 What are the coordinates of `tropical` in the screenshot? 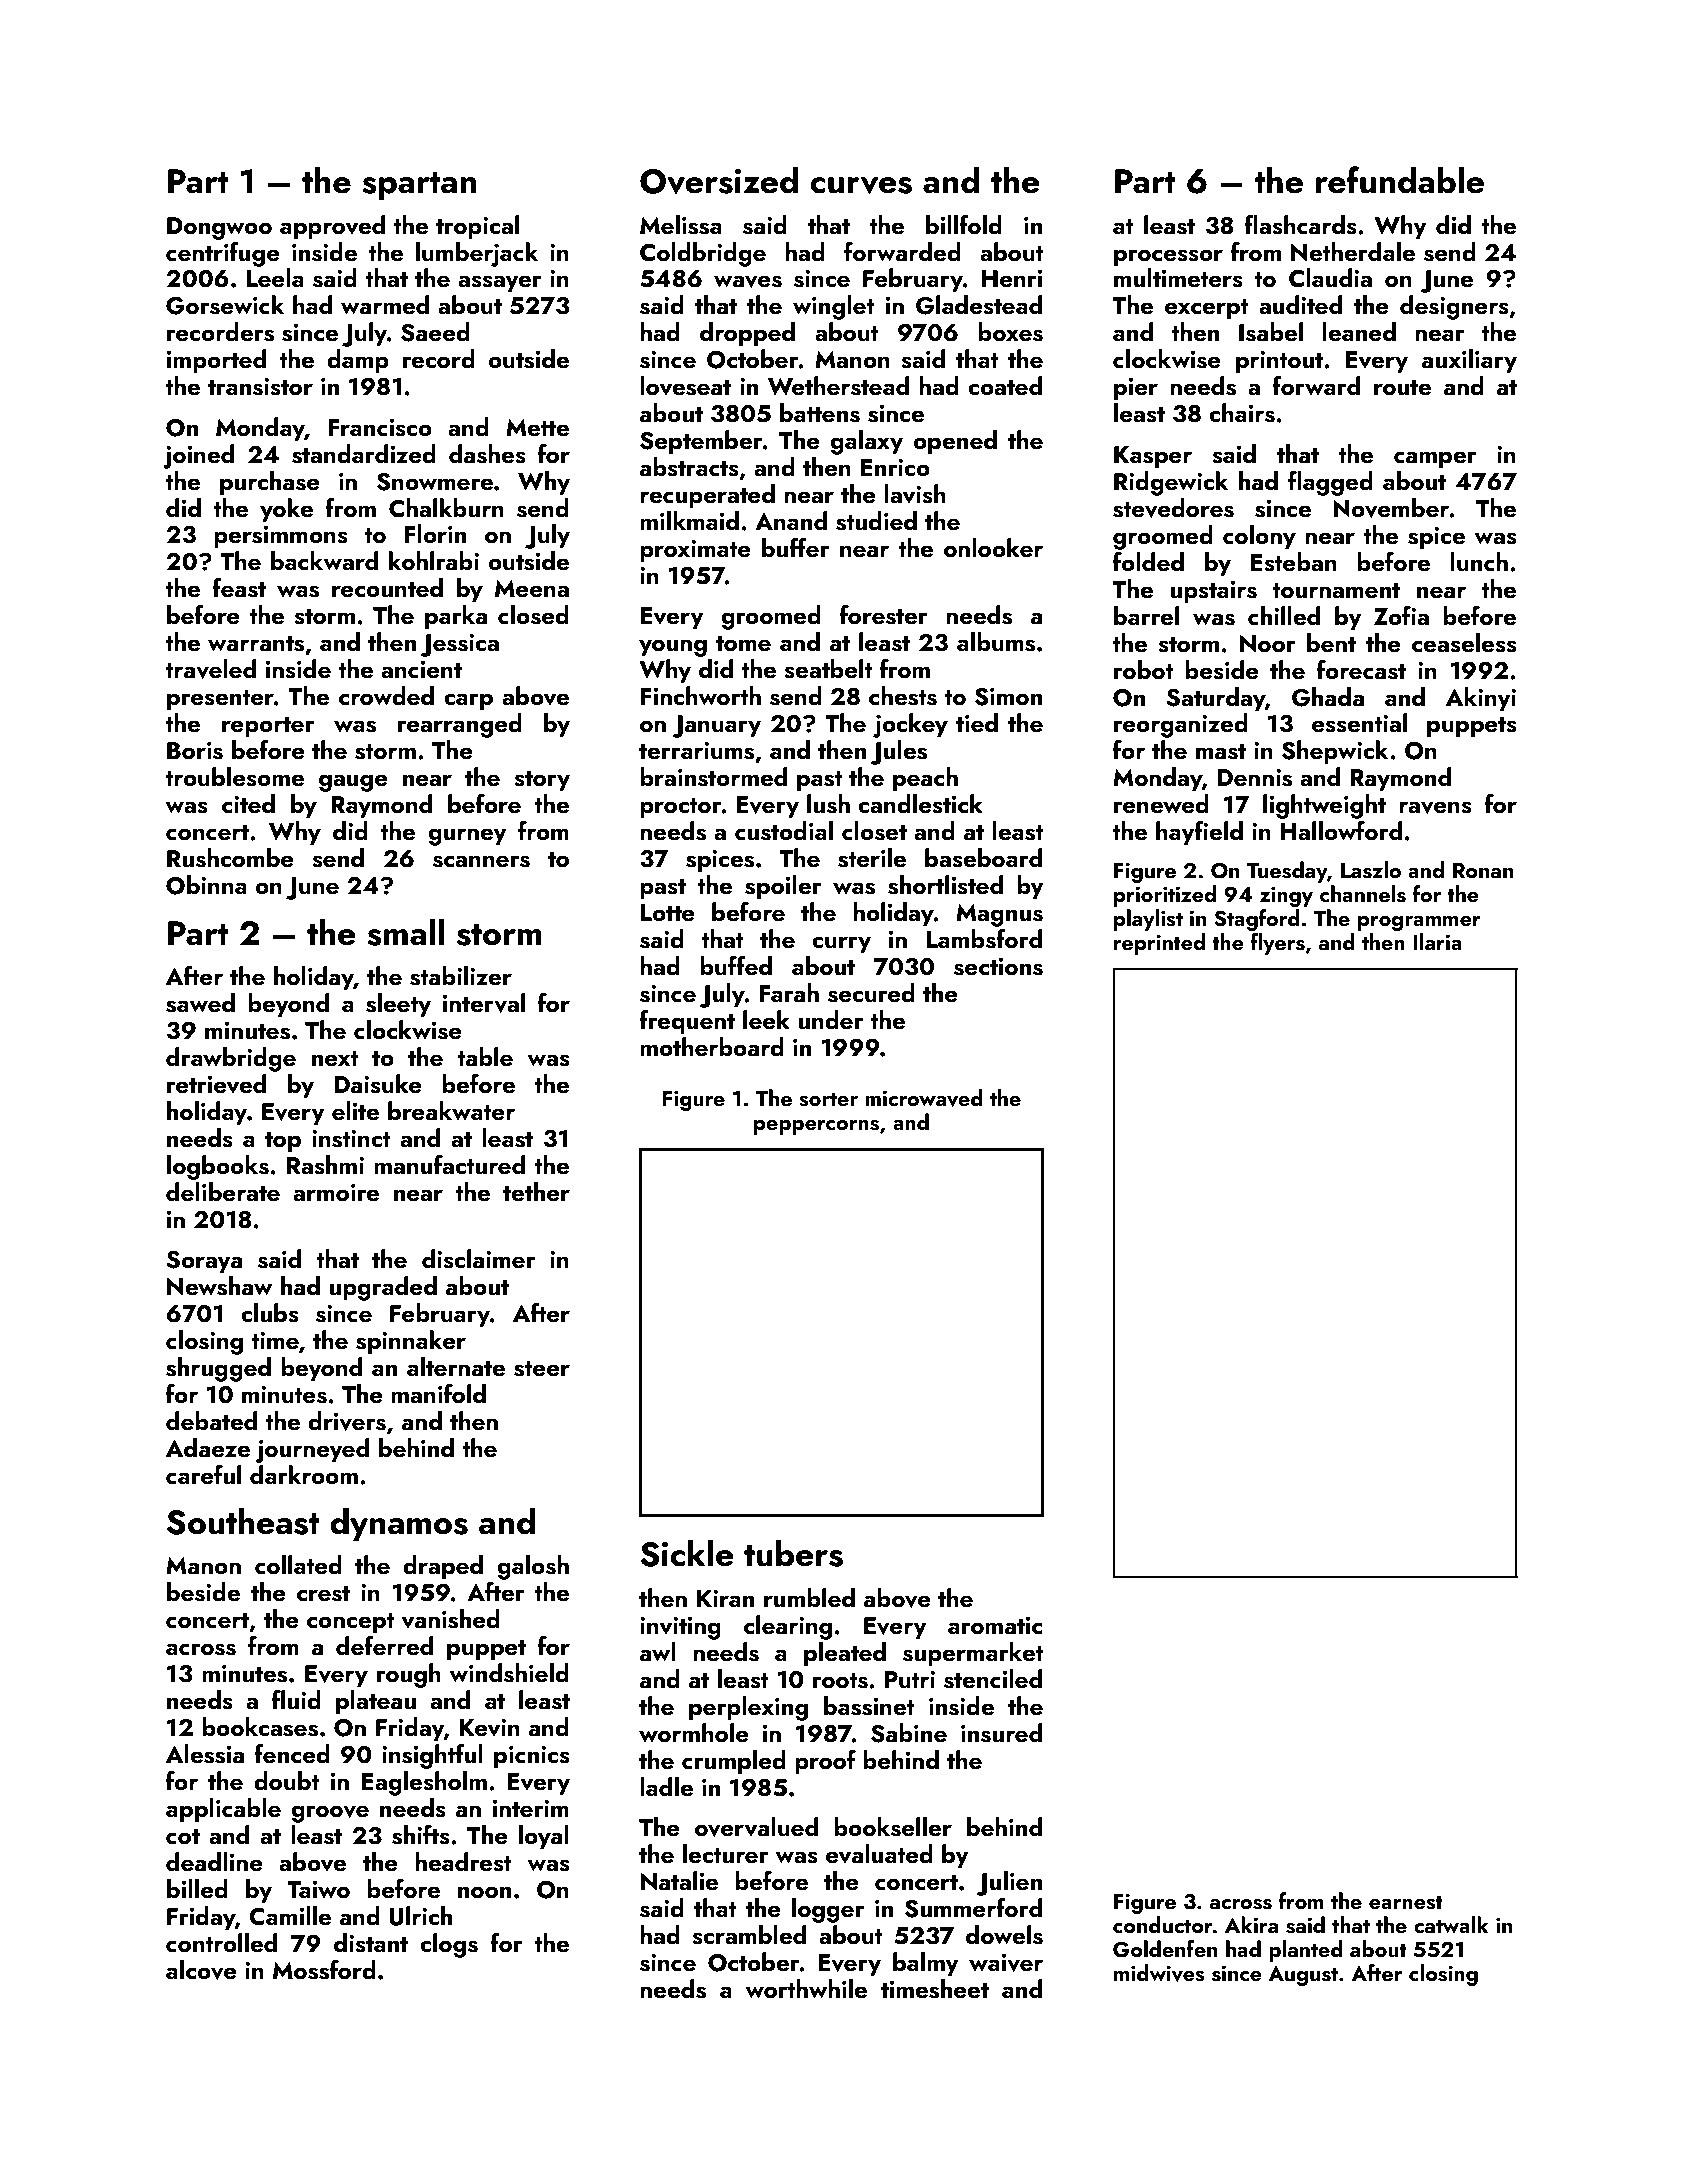 It's located at (477, 227).
